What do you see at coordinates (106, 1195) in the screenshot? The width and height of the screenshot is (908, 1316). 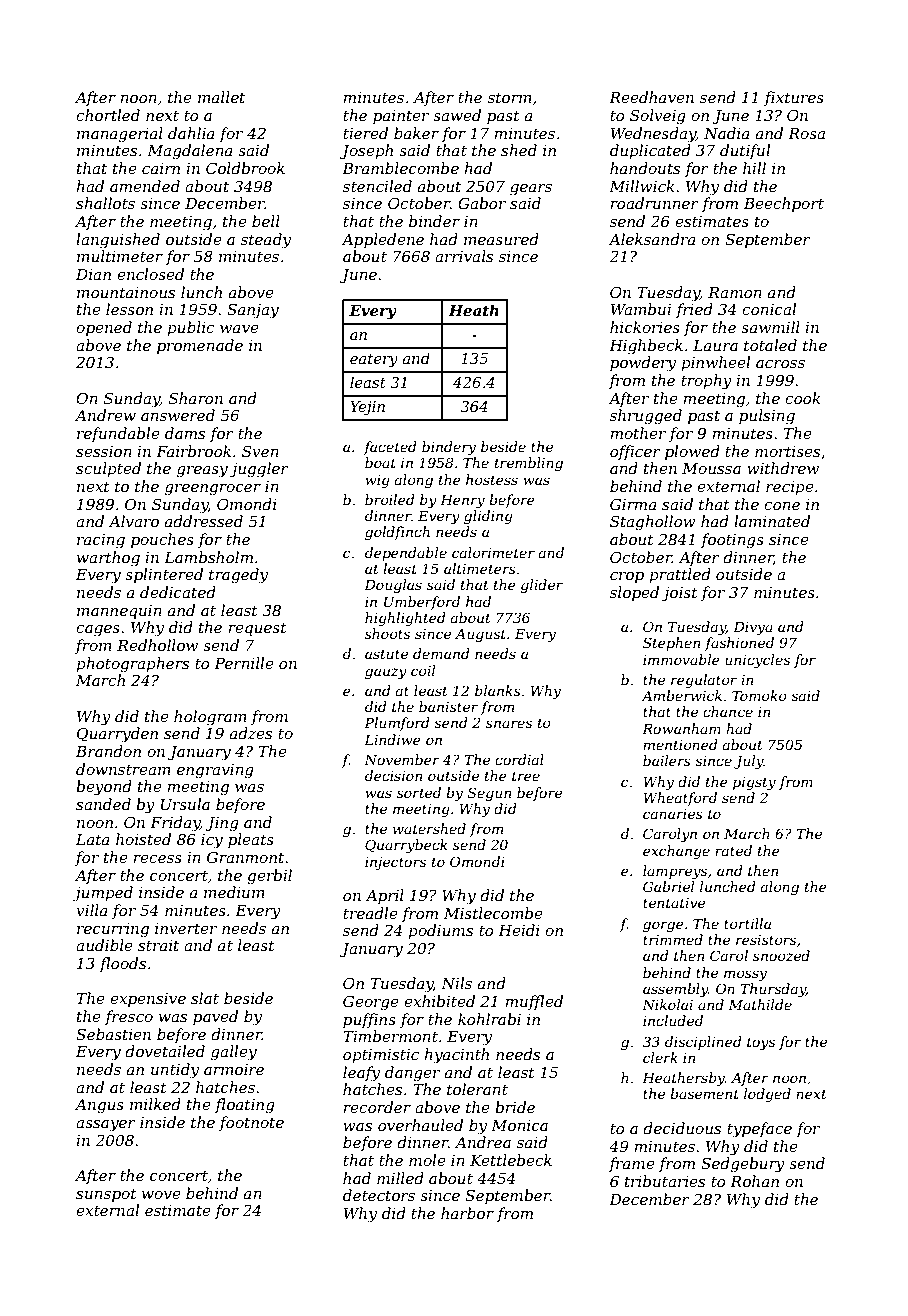 I see `sunspot` at bounding box center [106, 1195].
